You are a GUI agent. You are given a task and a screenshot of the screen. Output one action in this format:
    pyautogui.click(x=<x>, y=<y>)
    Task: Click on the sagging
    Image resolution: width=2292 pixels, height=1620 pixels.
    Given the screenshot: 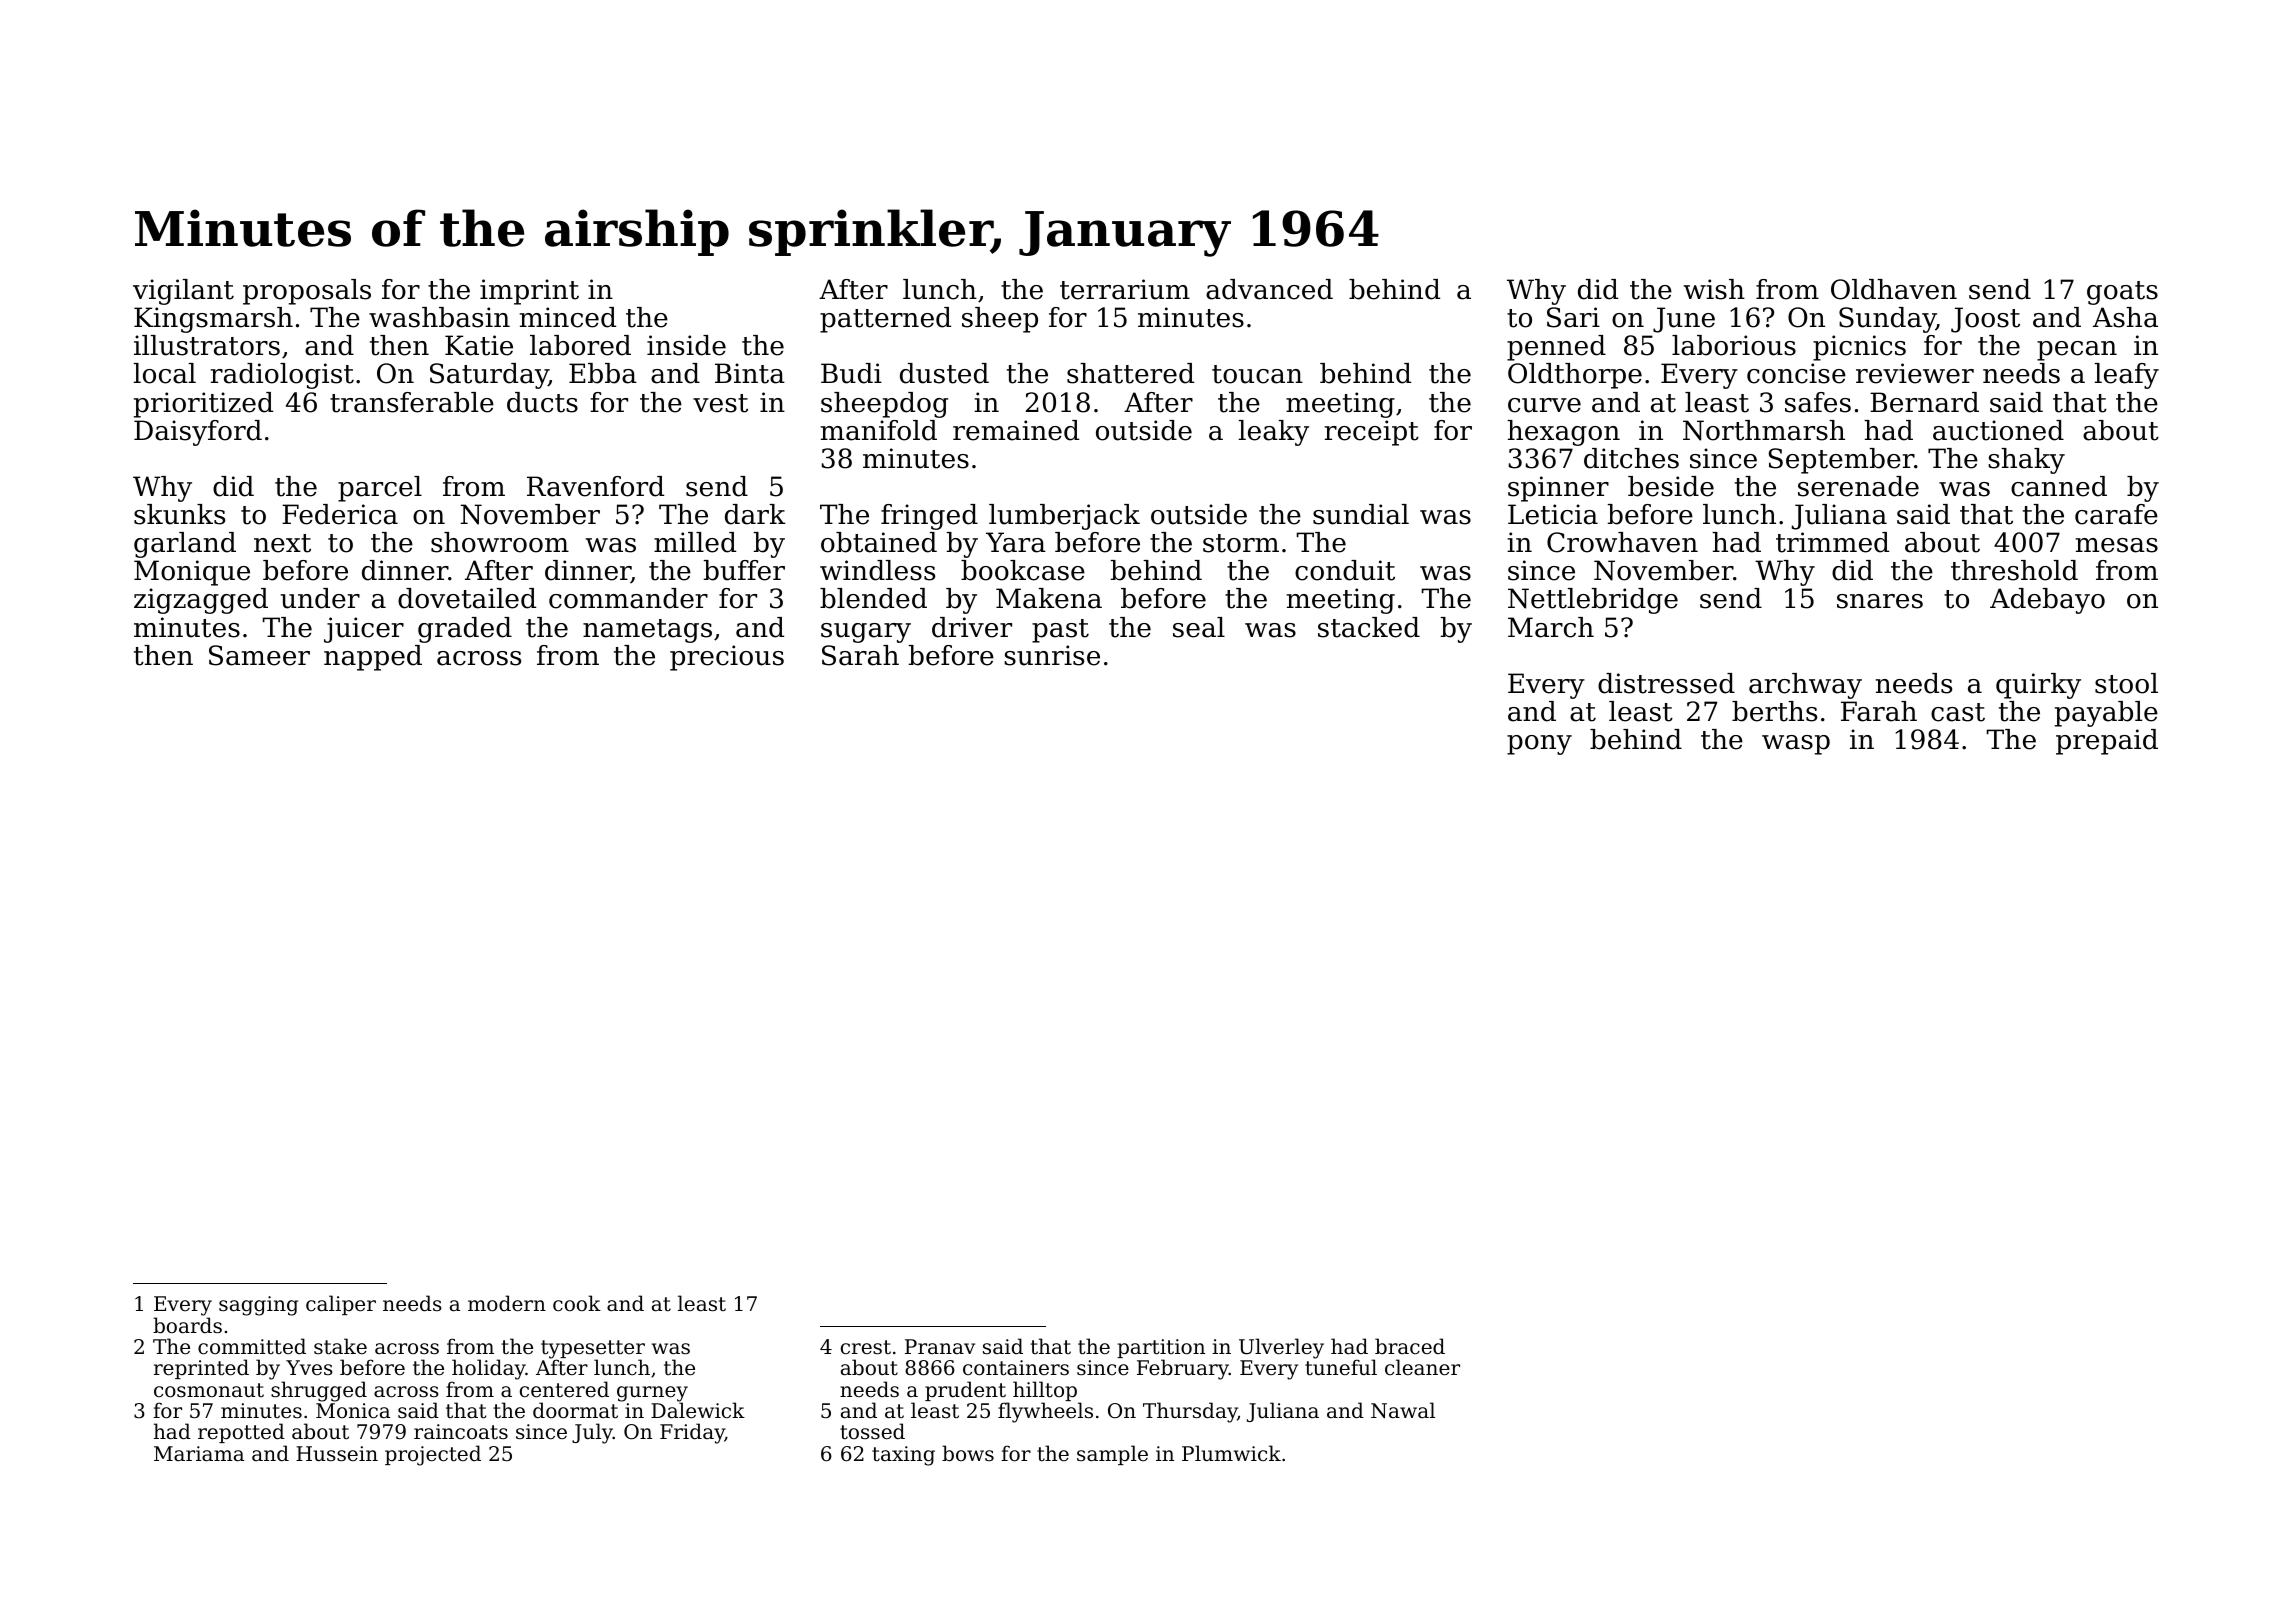 What is the action you would take?
    pyautogui.click(x=258, y=1306)
